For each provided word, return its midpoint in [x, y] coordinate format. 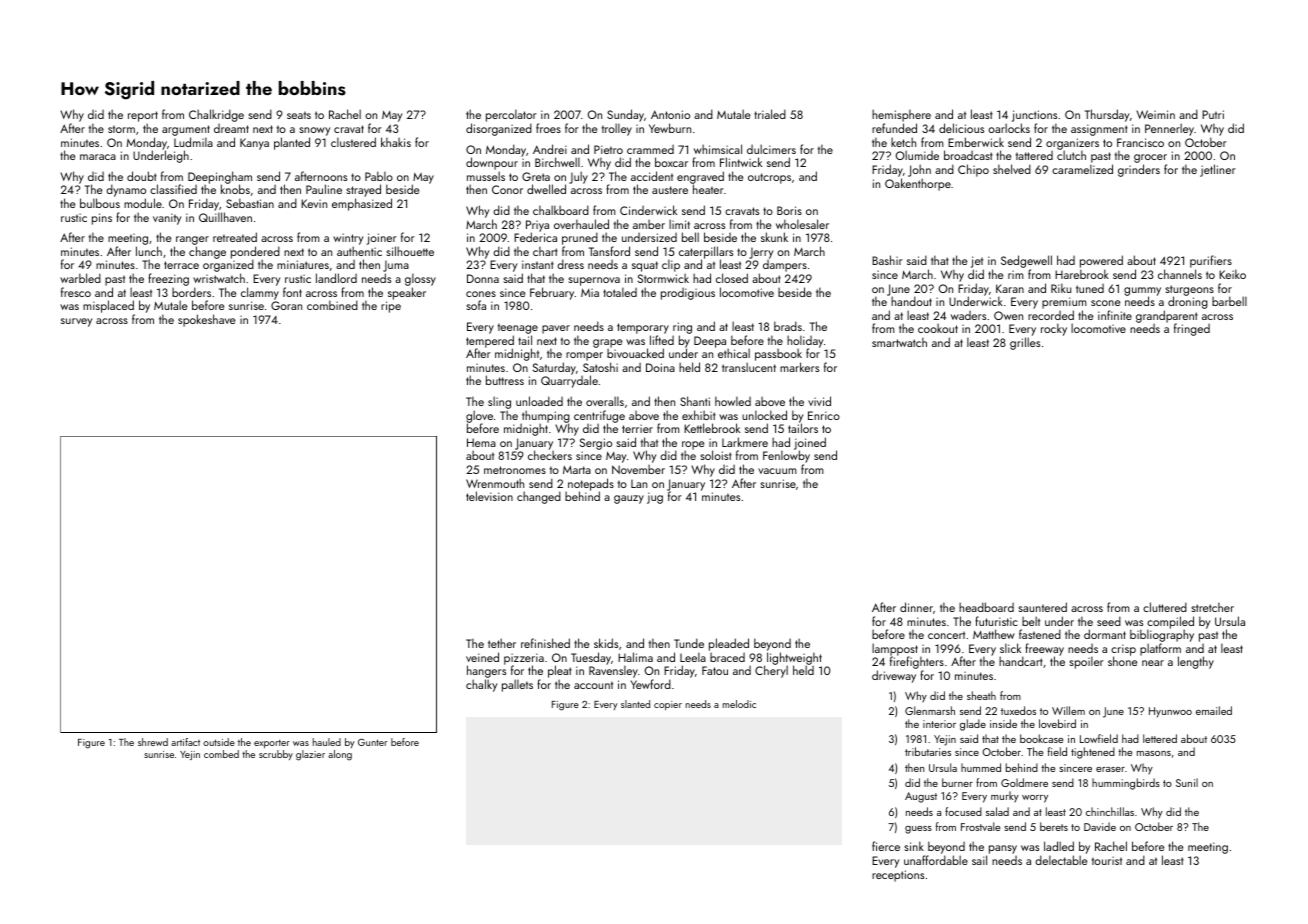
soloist [716, 455]
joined [810, 444]
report [143, 116]
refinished [545, 643]
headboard [986, 607]
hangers [486, 672]
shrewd [153, 742]
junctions [1034, 116]
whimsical [718, 149]
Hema [481, 442]
